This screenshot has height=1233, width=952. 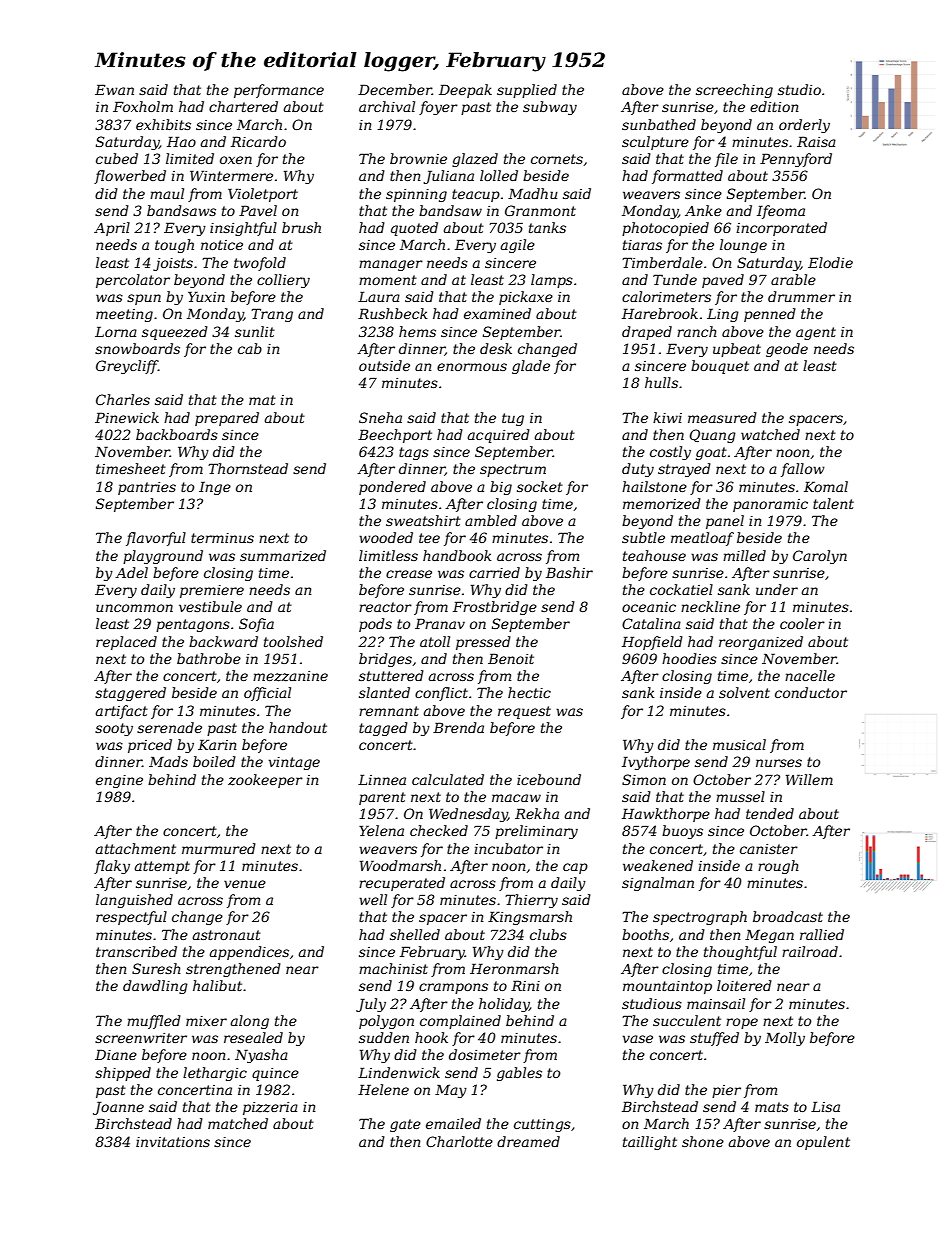 I want to click on strayed, so click(x=684, y=470).
